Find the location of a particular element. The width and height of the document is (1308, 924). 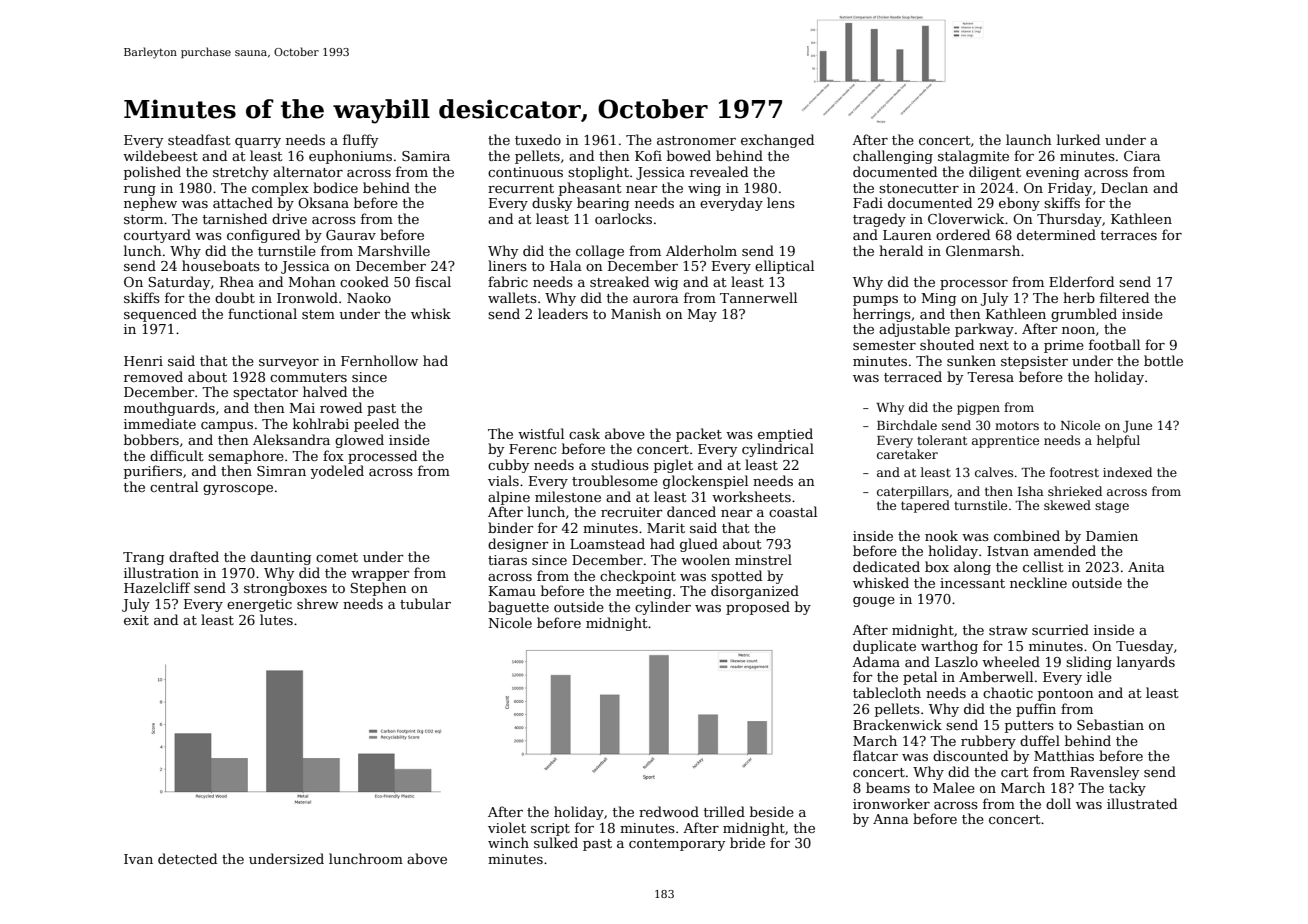

lutes is located at coordinates (276, 619).
